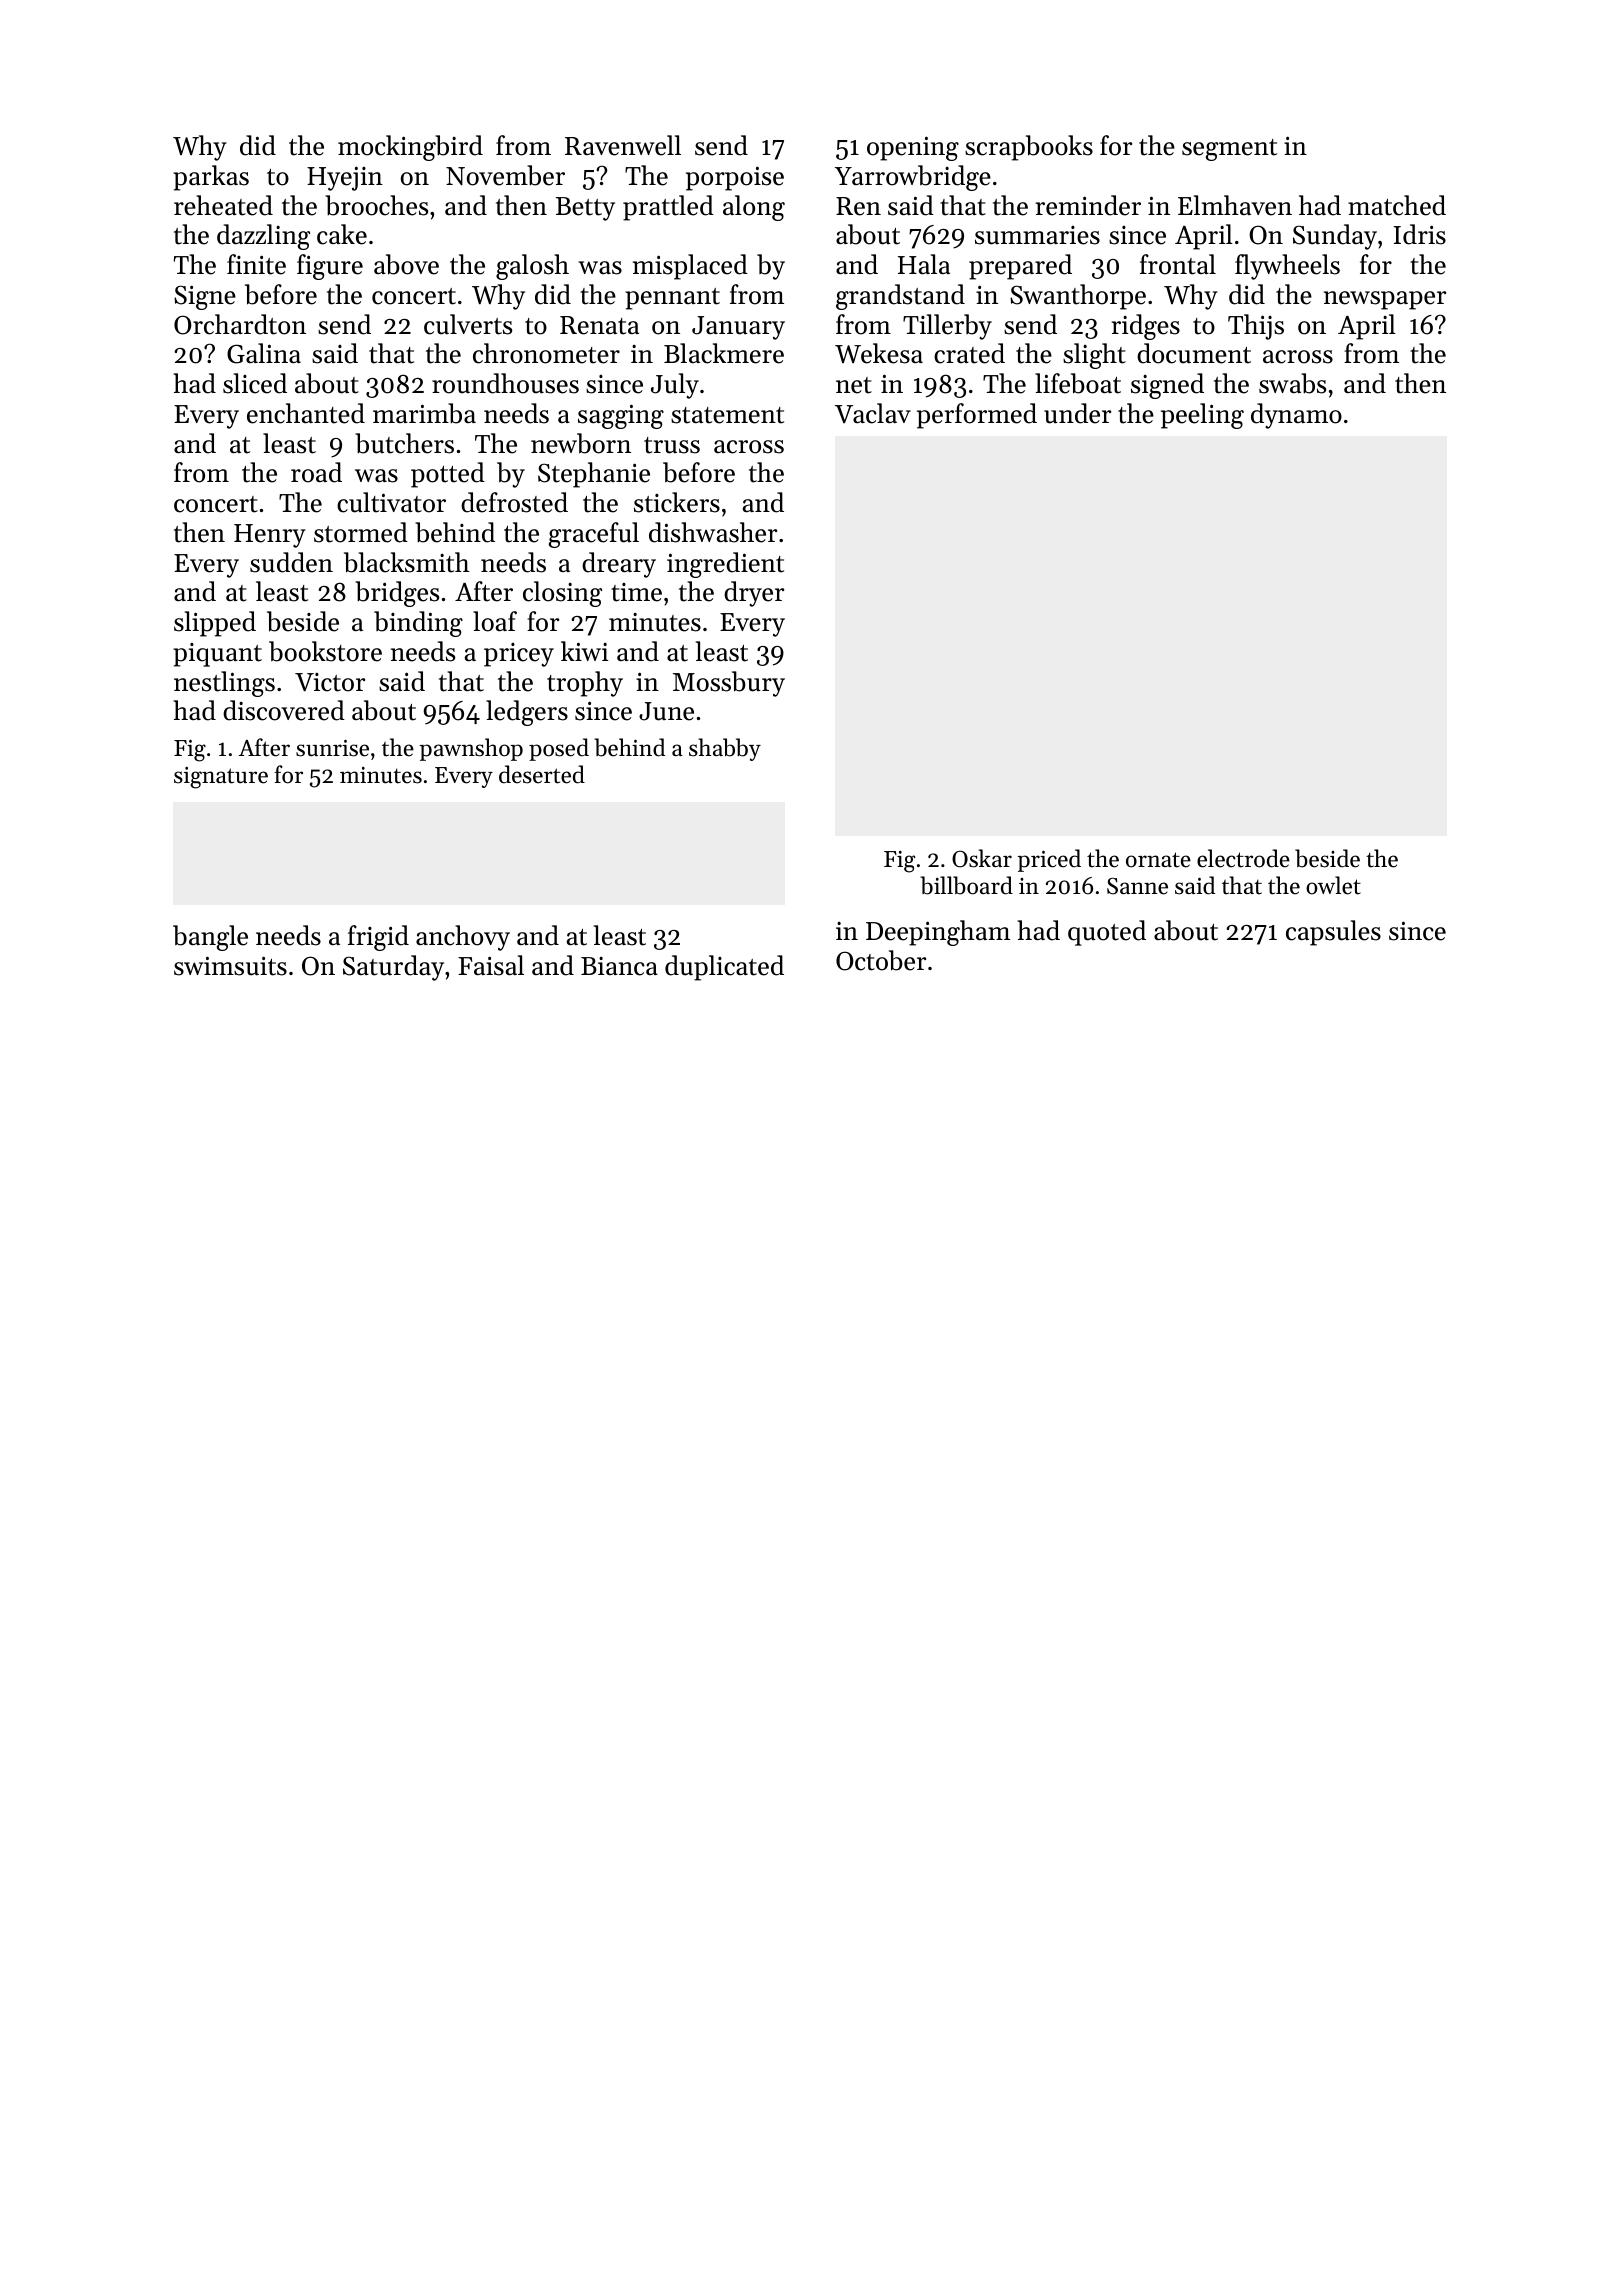  I want to click on dynamo, so click(1296, 416).
